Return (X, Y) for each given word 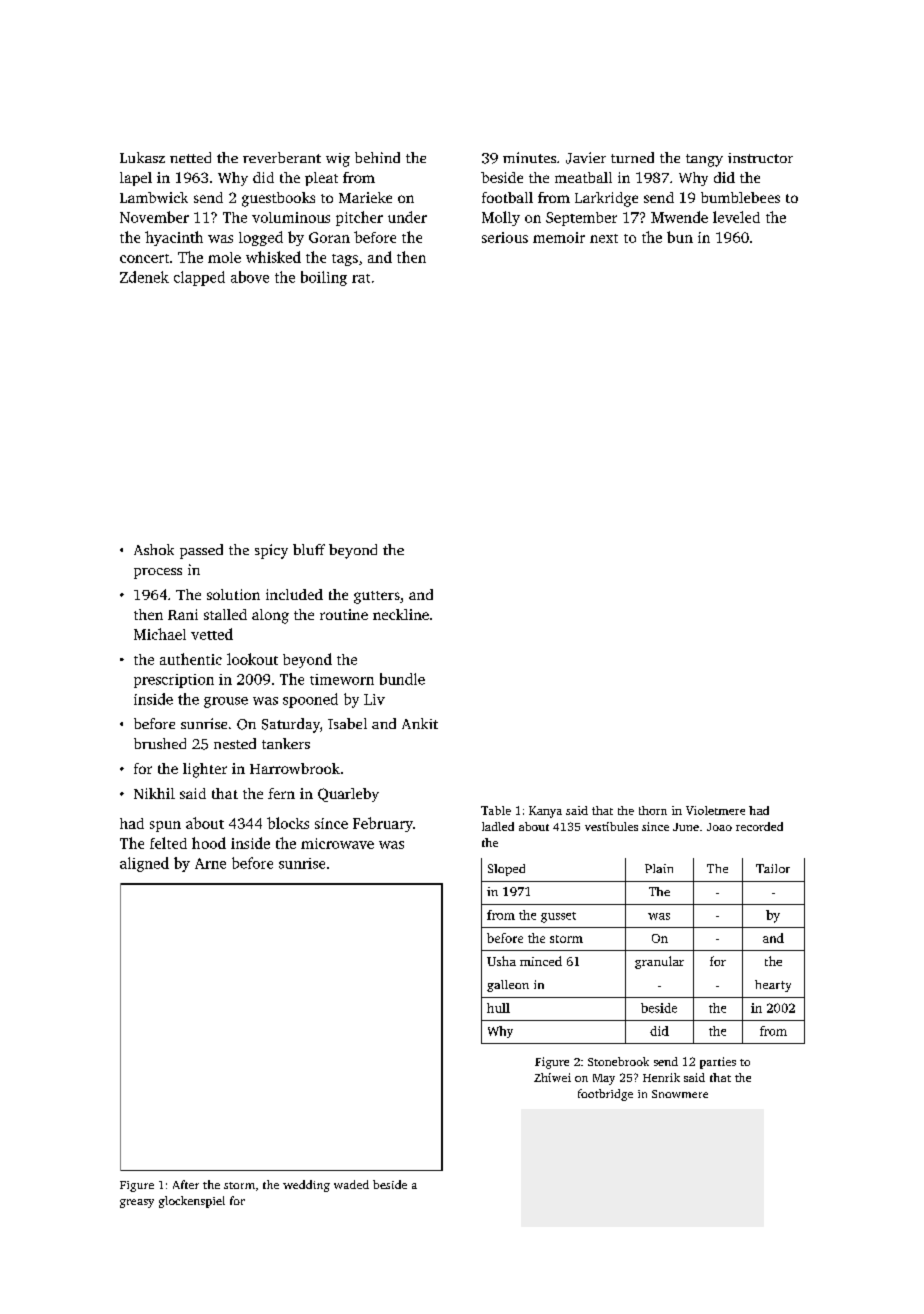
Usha (501, 961)
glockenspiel (192, 1202)
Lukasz (142, 157)
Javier (586, 158)
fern (281, 793)
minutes (529, 157)
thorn (653, 810)
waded (351, 1184)
